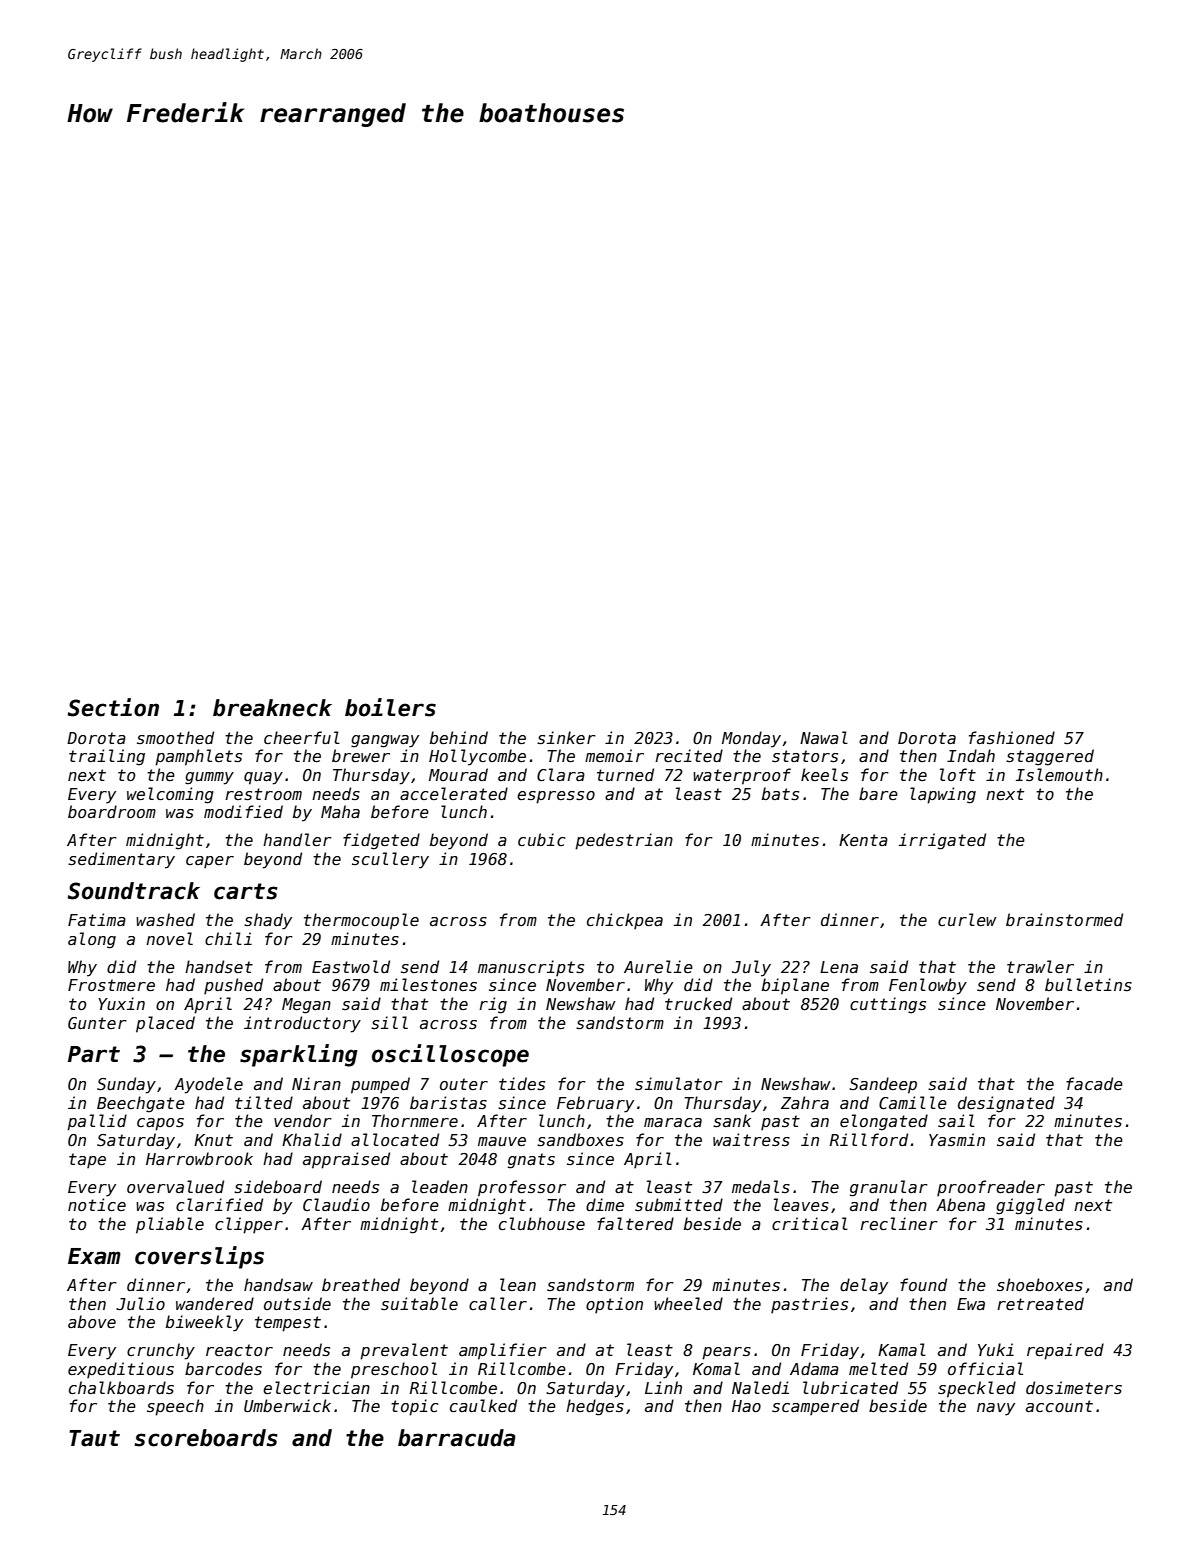 This screenshot has height=1558, width=1204. I want to click on sparkling, so click(299, 1055).
